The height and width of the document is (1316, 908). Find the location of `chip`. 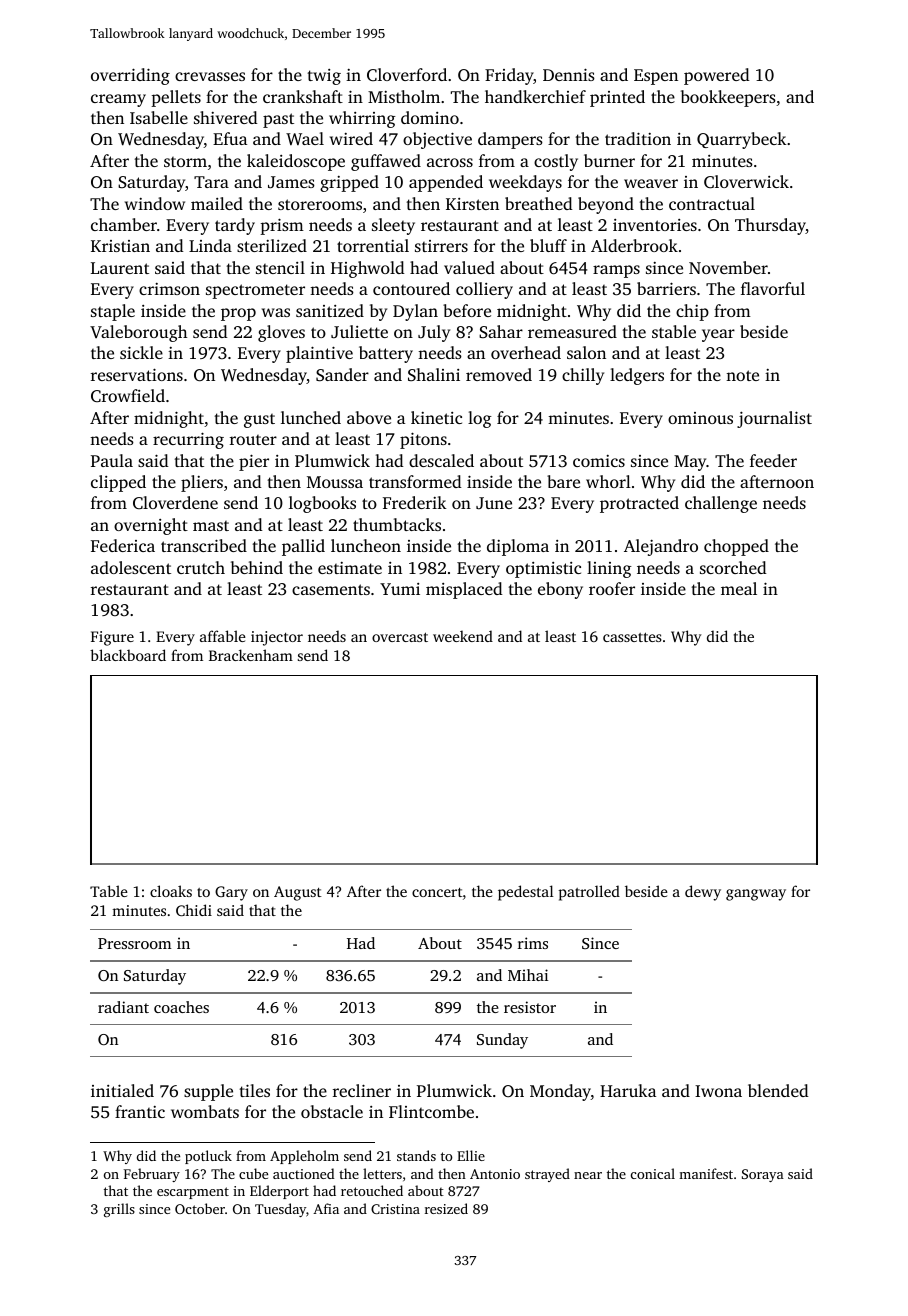

chip is located at coordinates (692, 312).
